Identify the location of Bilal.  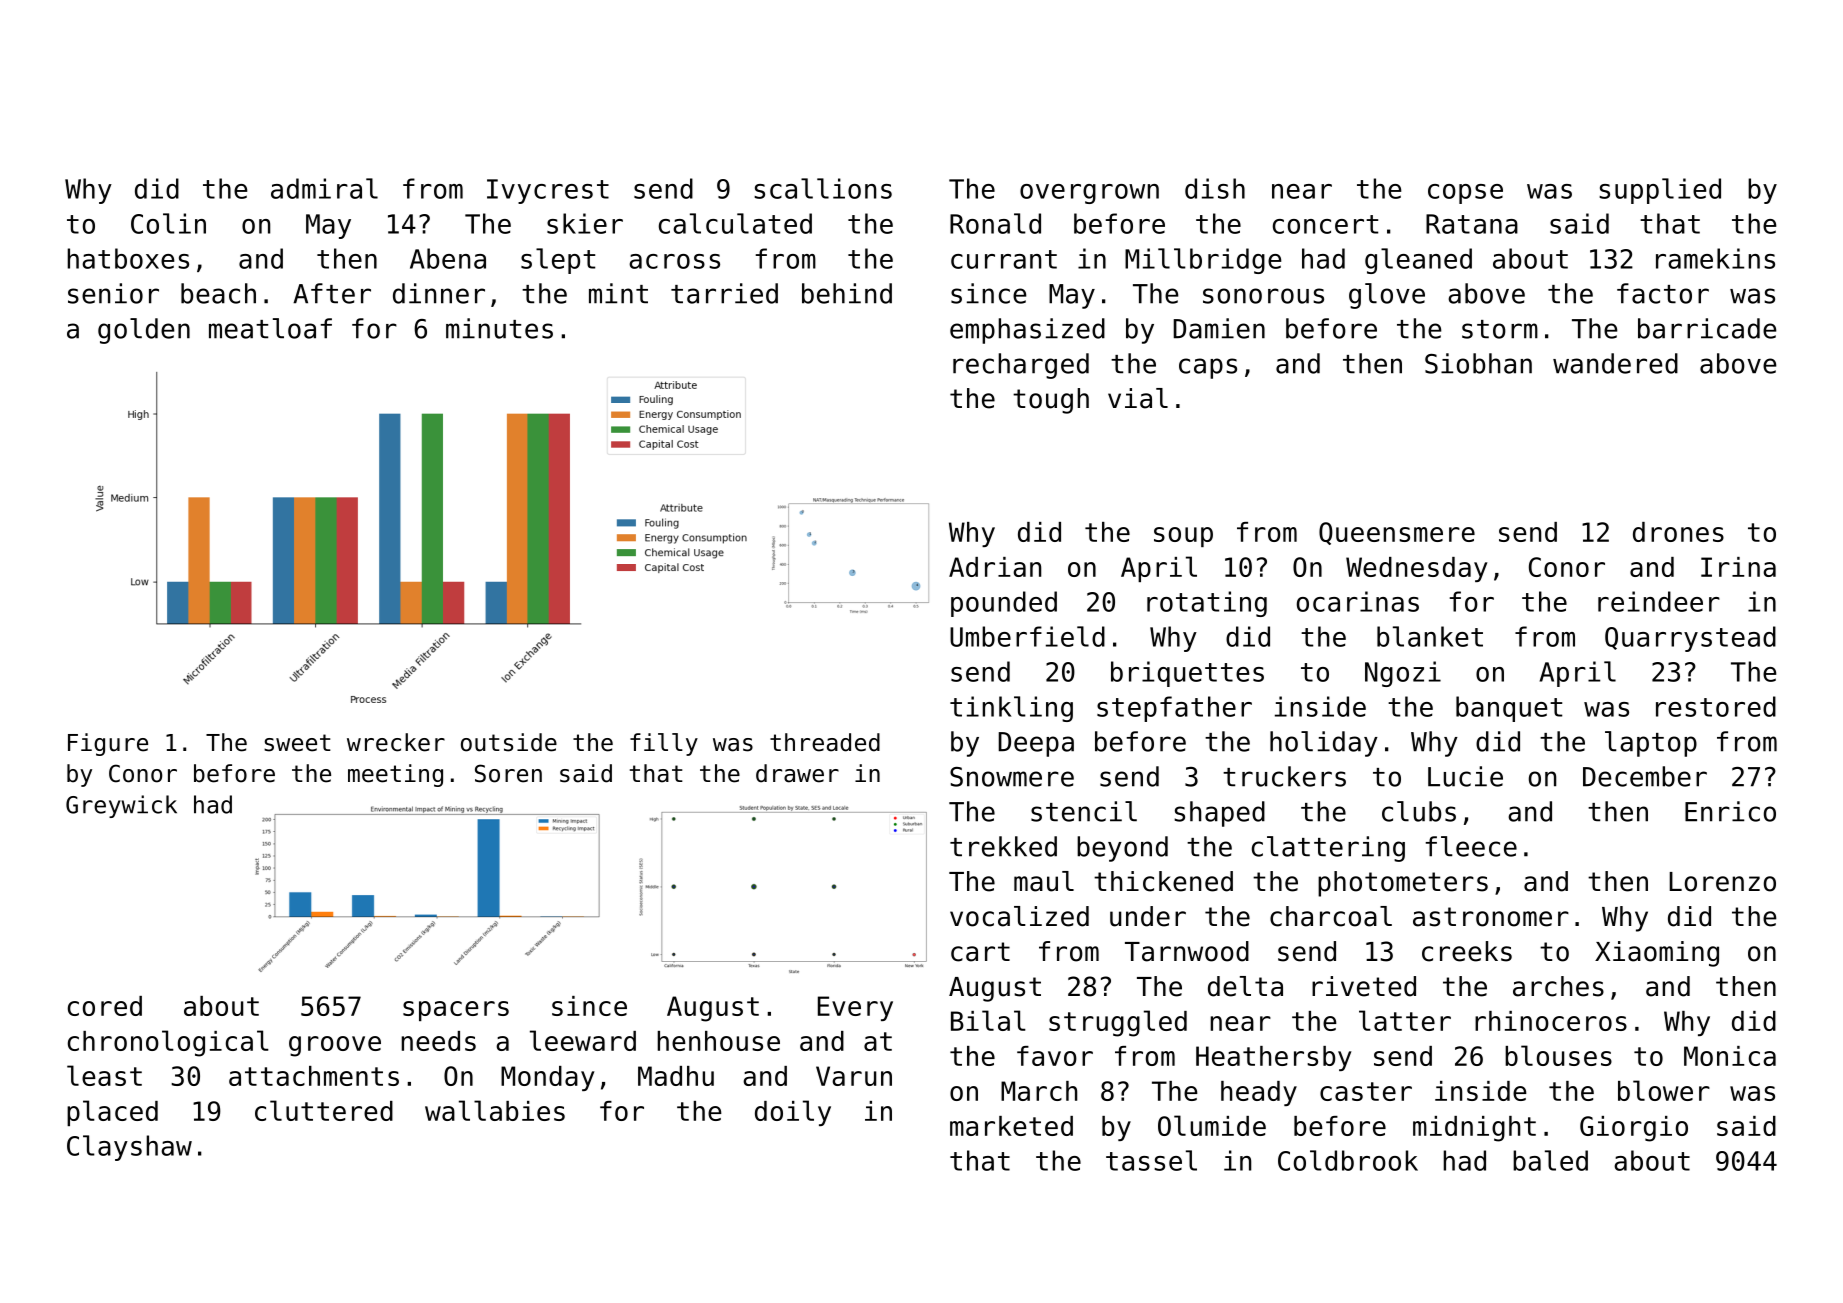
(988, 1020).
